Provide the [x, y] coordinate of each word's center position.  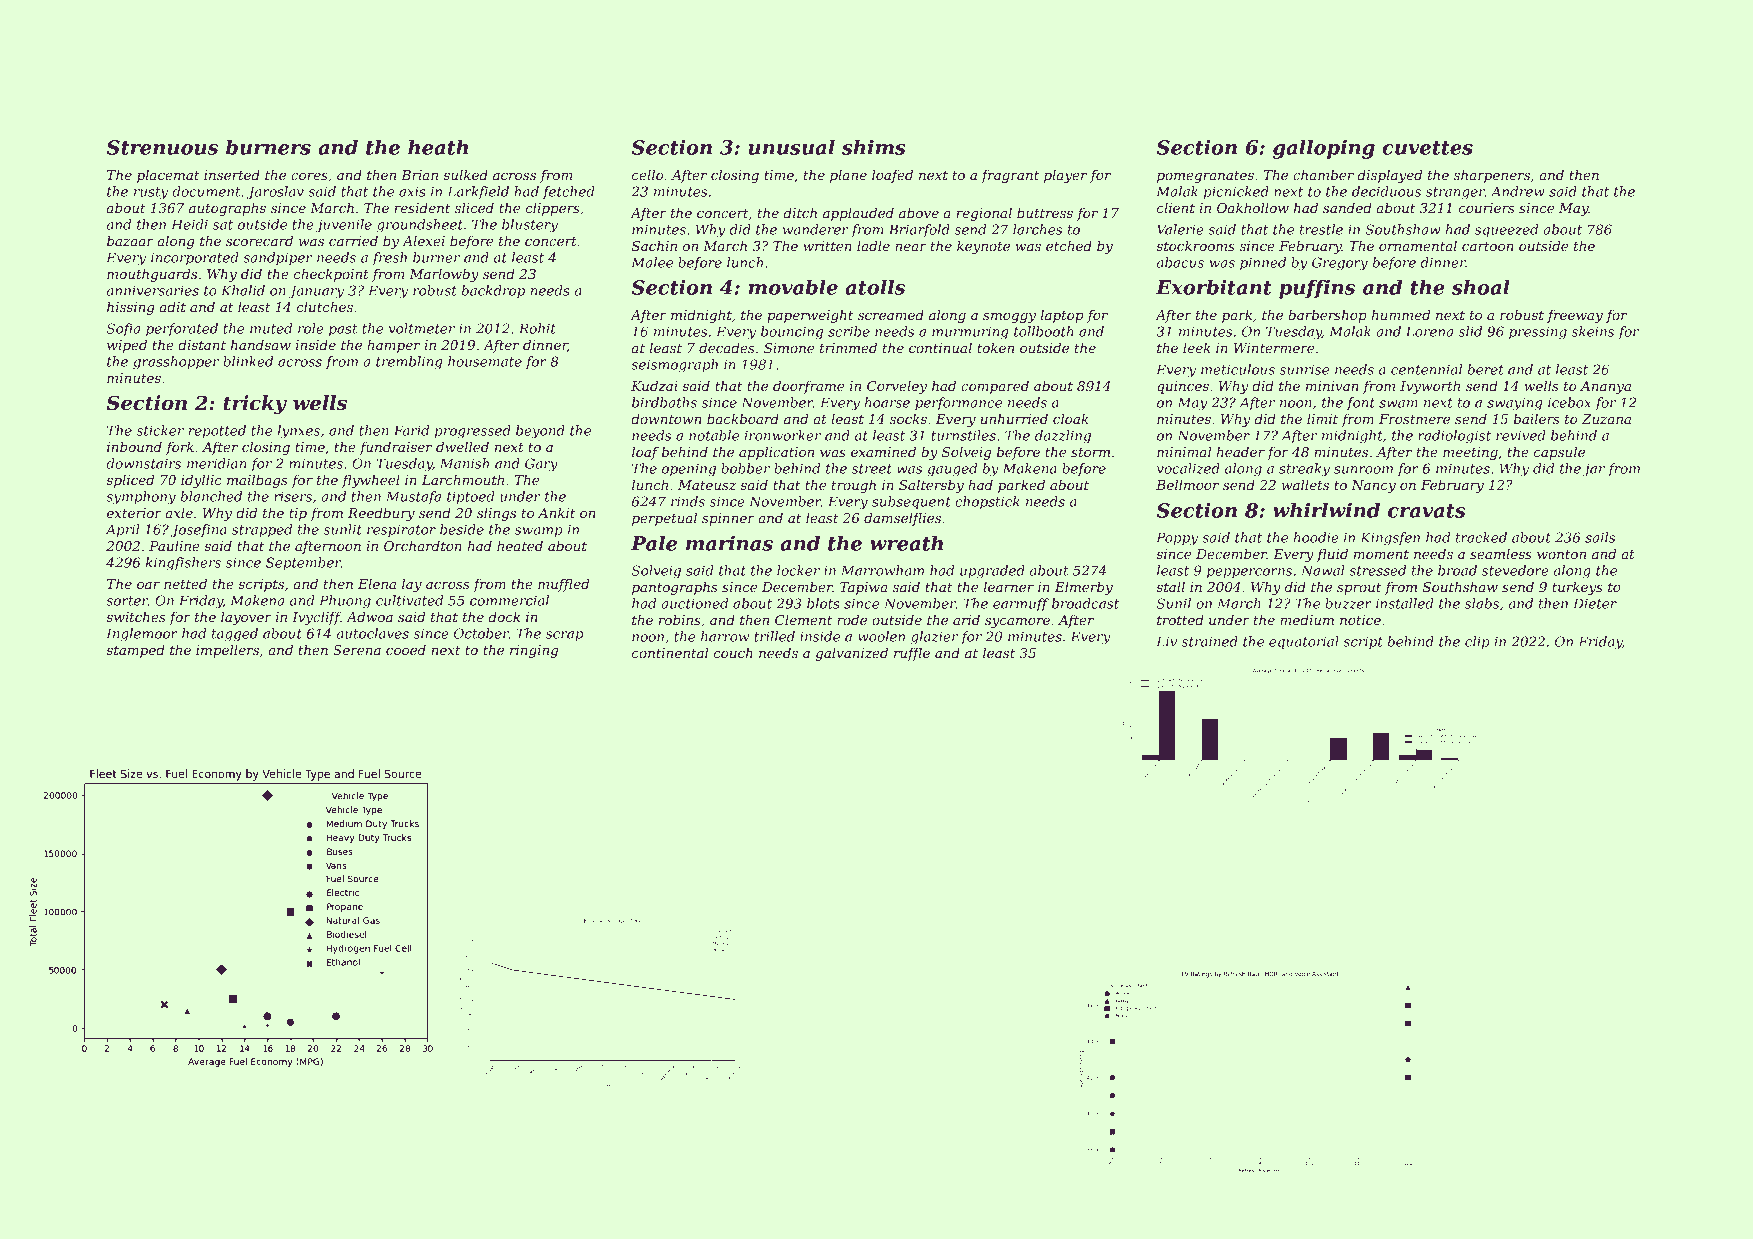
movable [793, 287]
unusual [792, 147]
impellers [227, 651]
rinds [688, 501]
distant [202, 344]
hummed [1400, 314]
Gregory [1340, 264]
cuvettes [1427, 148]
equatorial [1304, 643]
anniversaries [153, 290]
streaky [1304, 470]
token [995, 347]
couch [733, 652]
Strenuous [162, 147]
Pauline [174, 545]
